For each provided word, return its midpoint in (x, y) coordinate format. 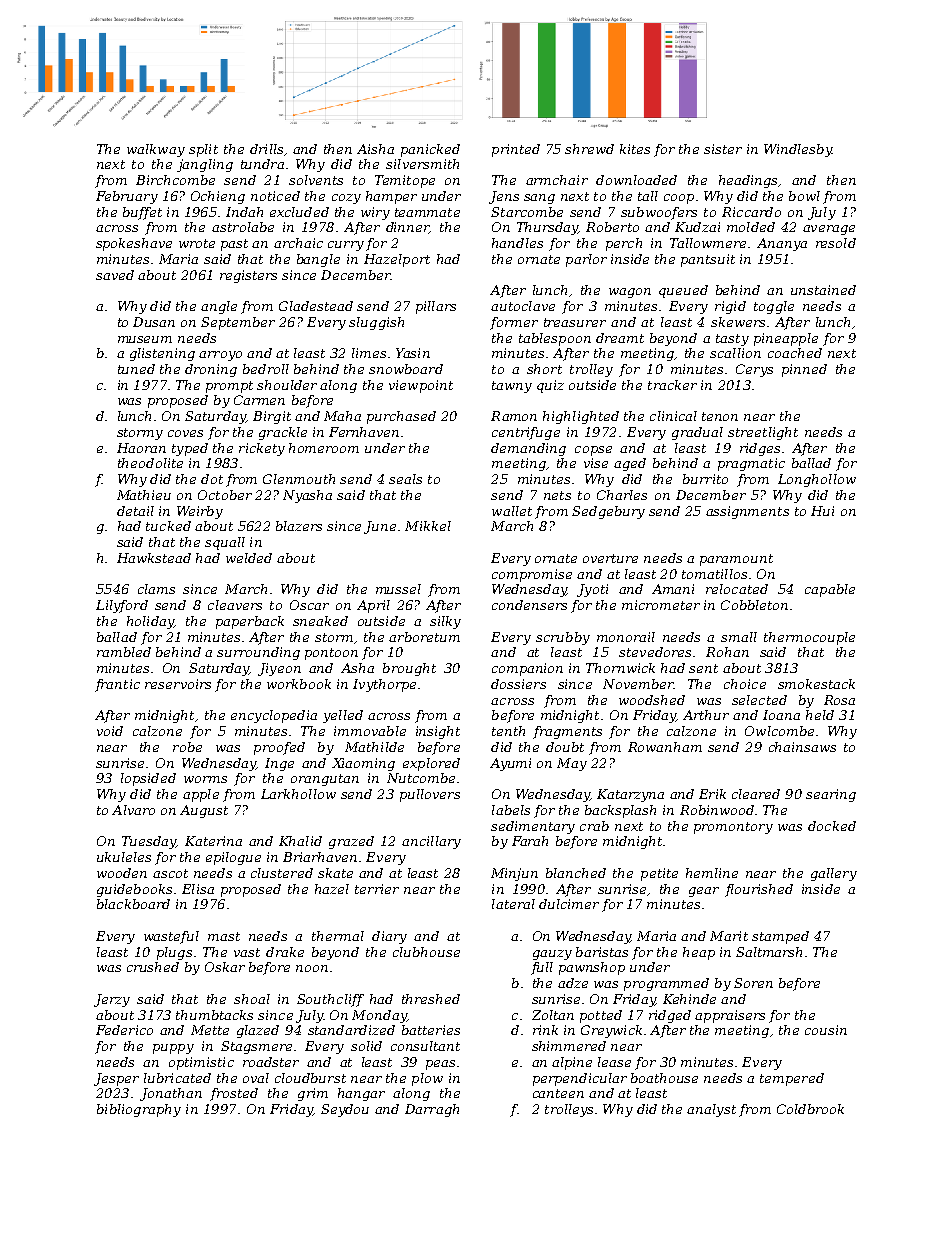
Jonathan (171, 1094)
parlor (586, 260)
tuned (136, 369)
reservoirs (178, 684)
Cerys (754, 370)
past (234, 245)
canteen (558, 1093)
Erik (712, 794)
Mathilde (374, 747)
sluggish (376, 323)
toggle (774, 307)
